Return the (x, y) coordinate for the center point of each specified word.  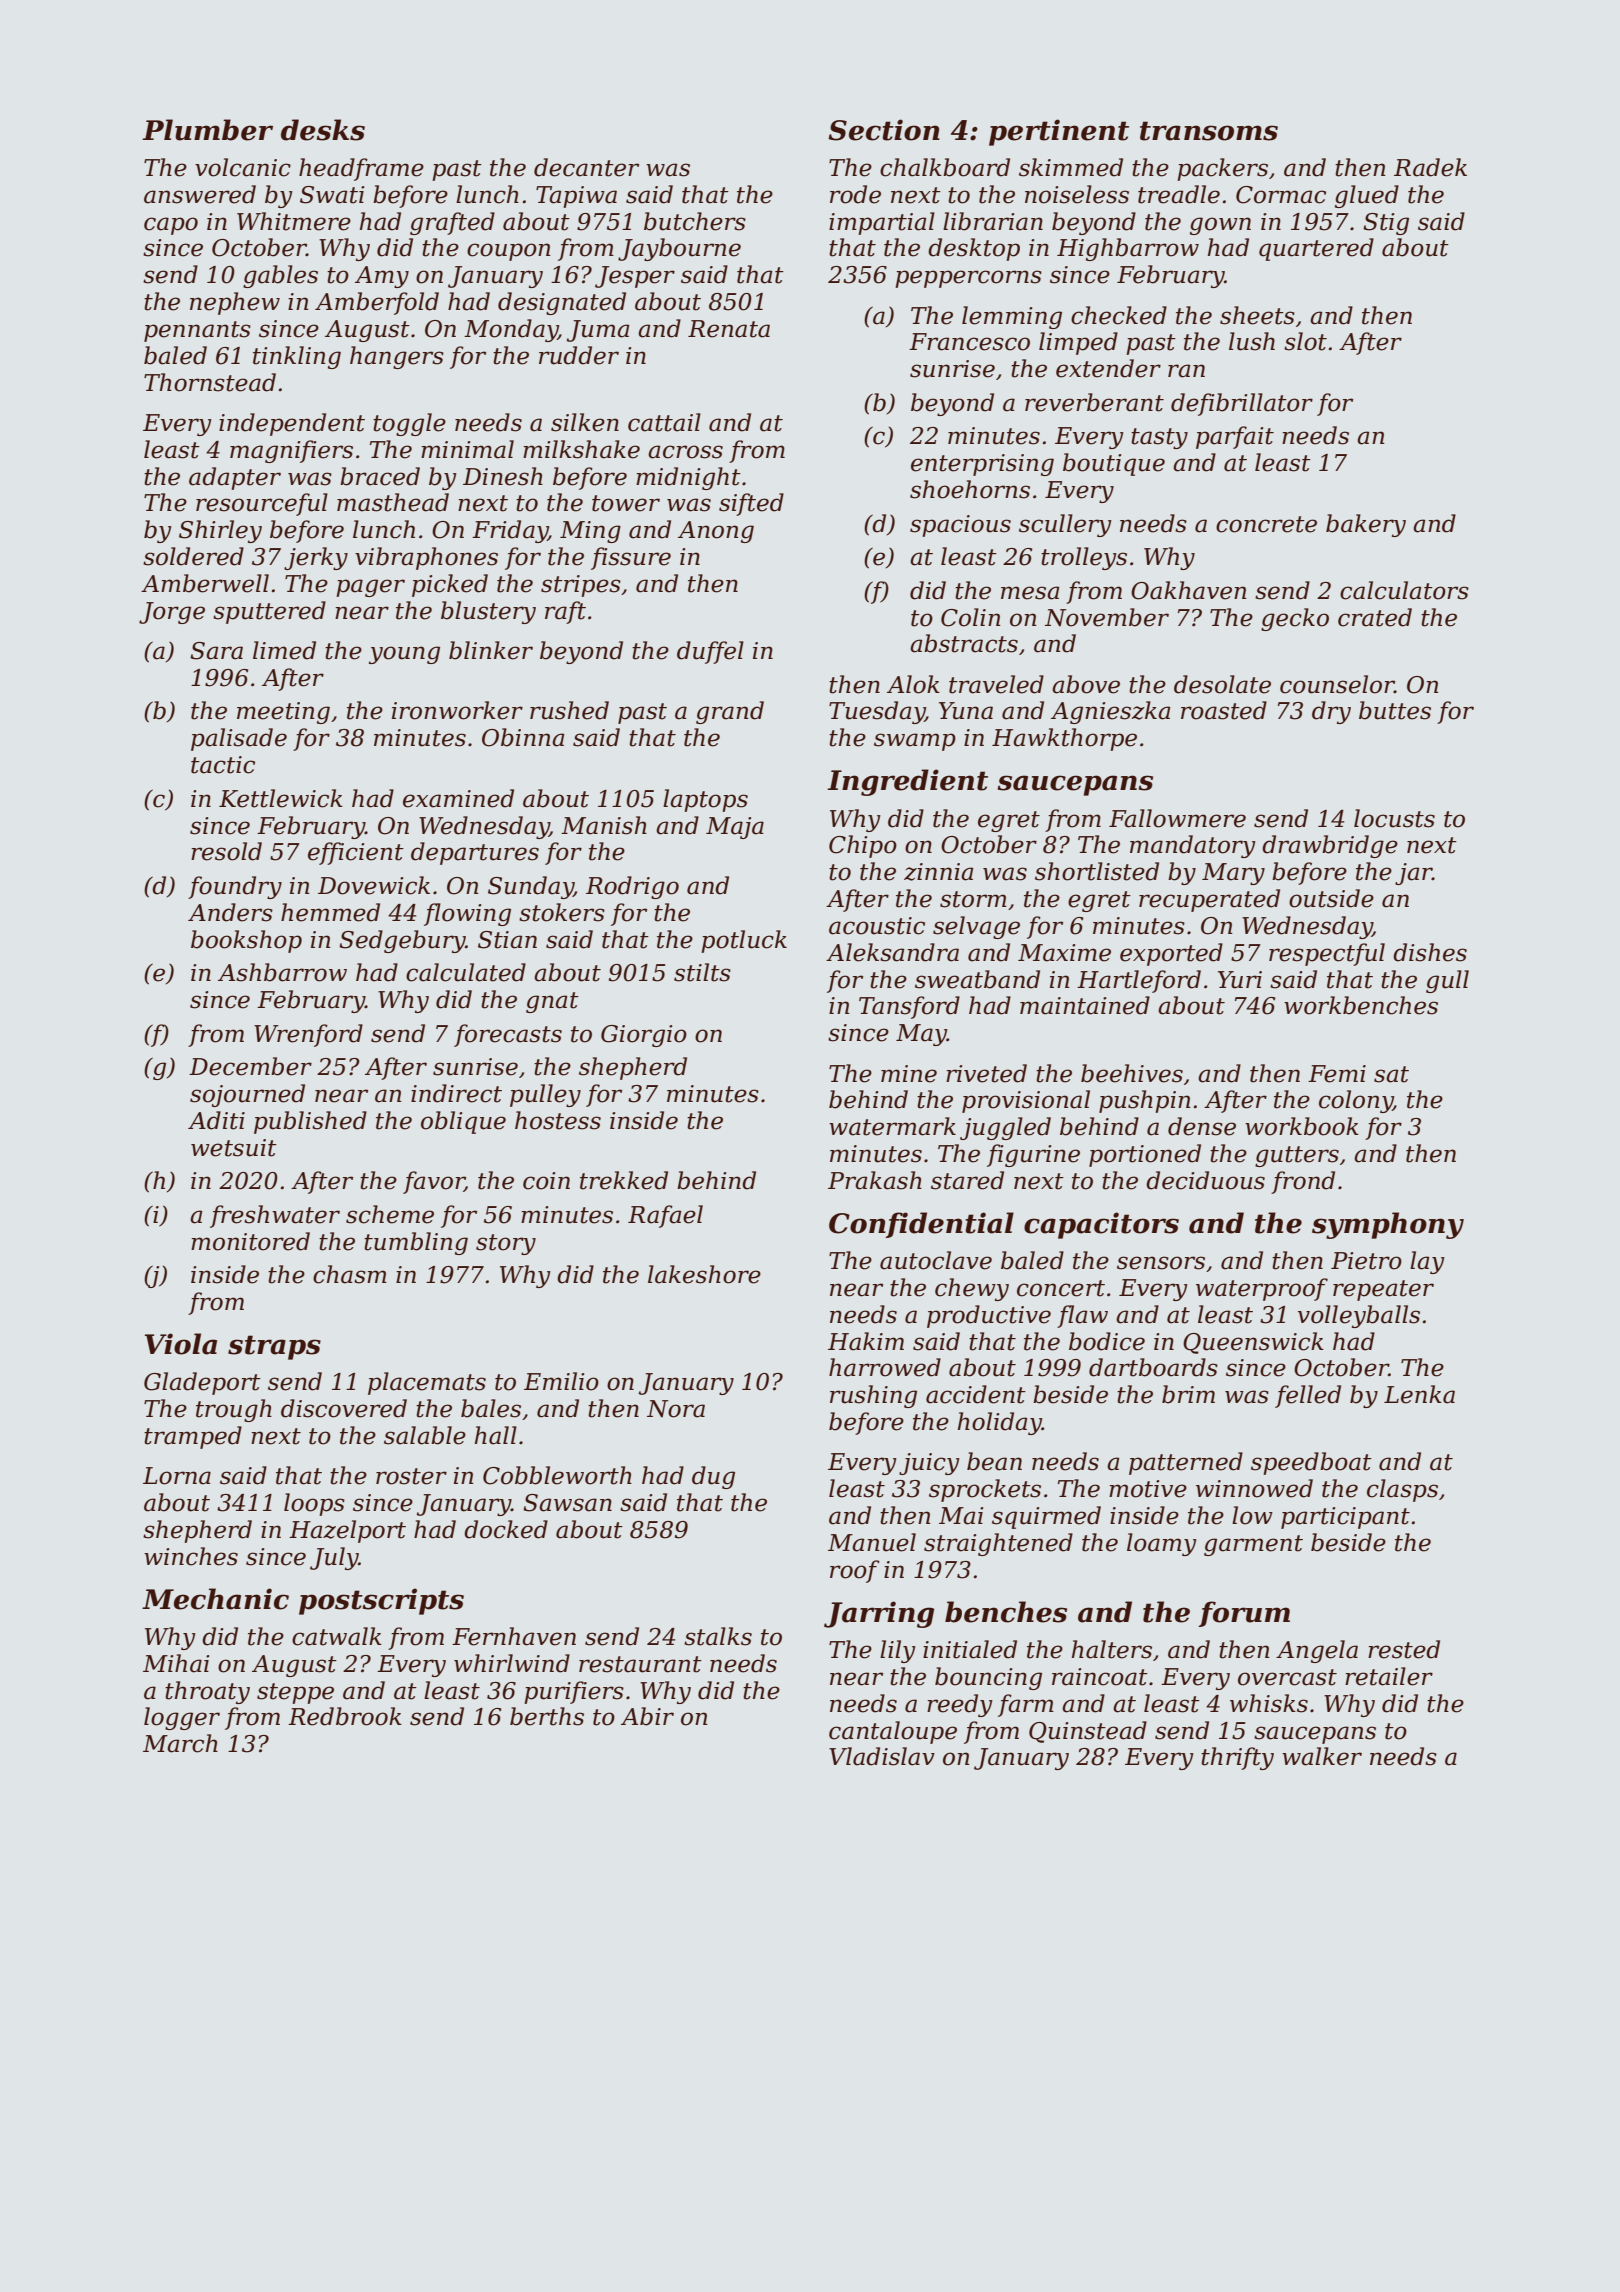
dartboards (1153, 1367)
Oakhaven (1189, 590)
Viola (181, 1344)
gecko (1295, 619)
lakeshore (704, 1274)
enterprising (982, 465)
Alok (913, 684)
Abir (647, 1716)
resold (226, 851)
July (334, 1558)
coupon (509, 252)
